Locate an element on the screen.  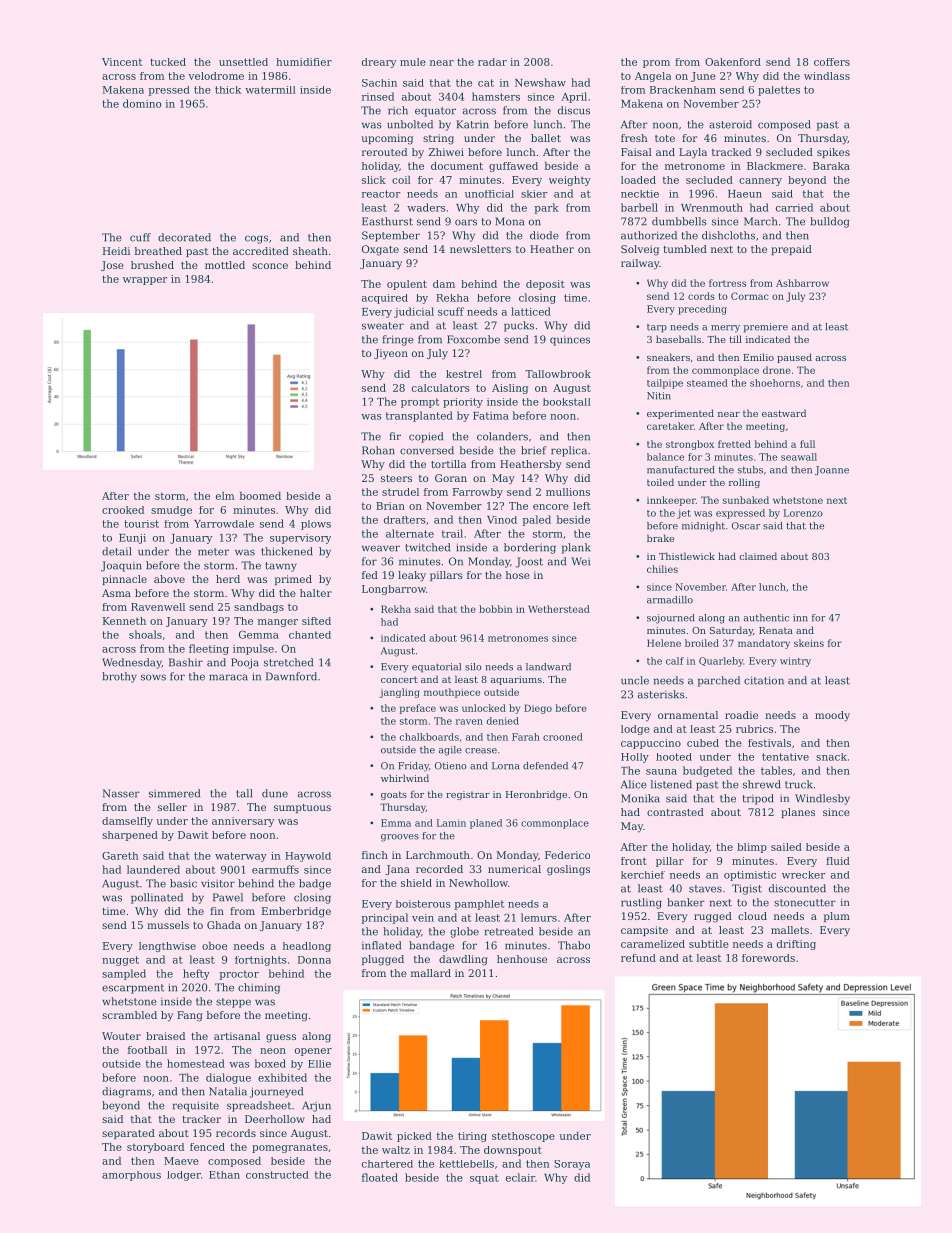
amorphous is located at coordinates (131, 1176).
